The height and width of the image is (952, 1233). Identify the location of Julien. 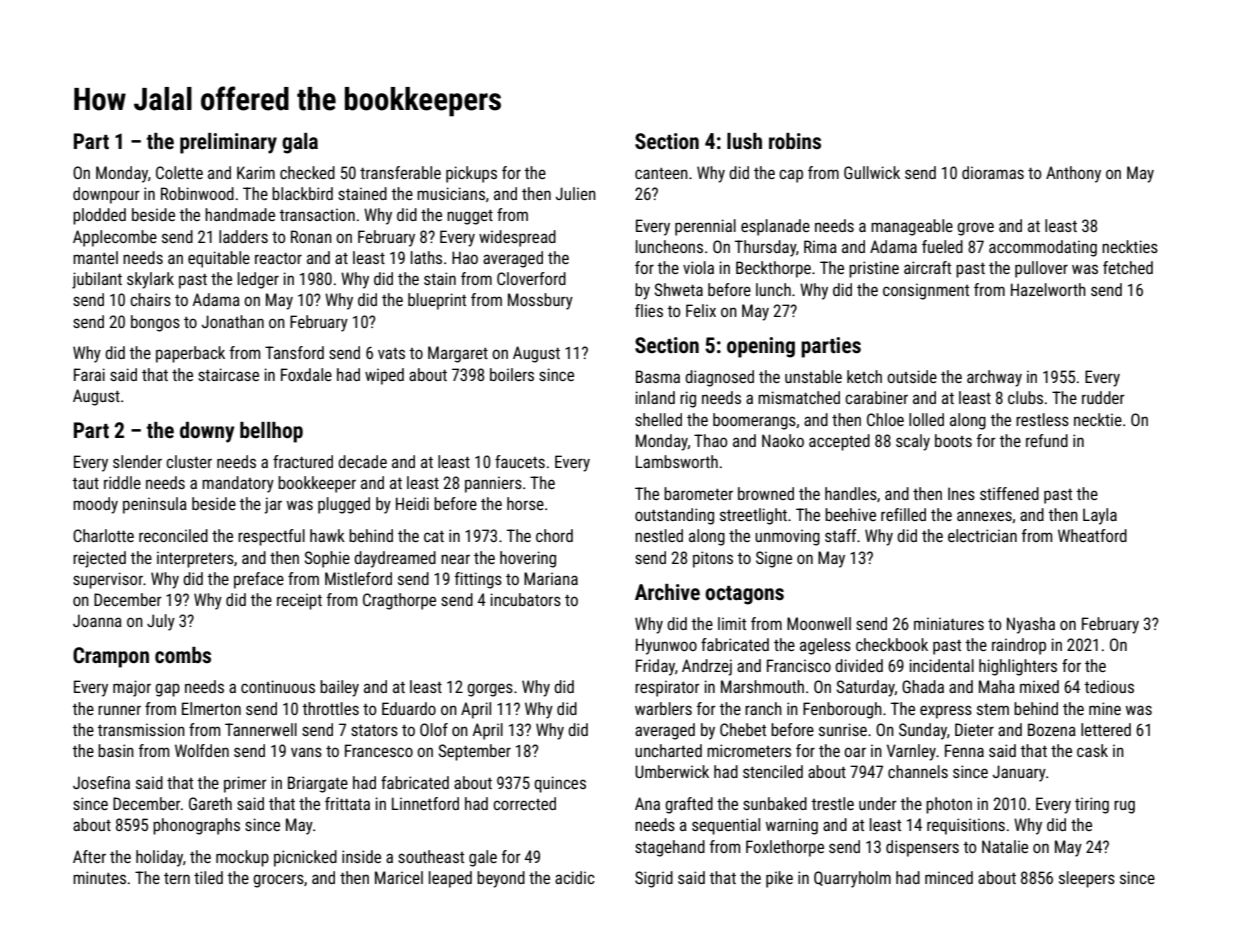
(576, 193).
